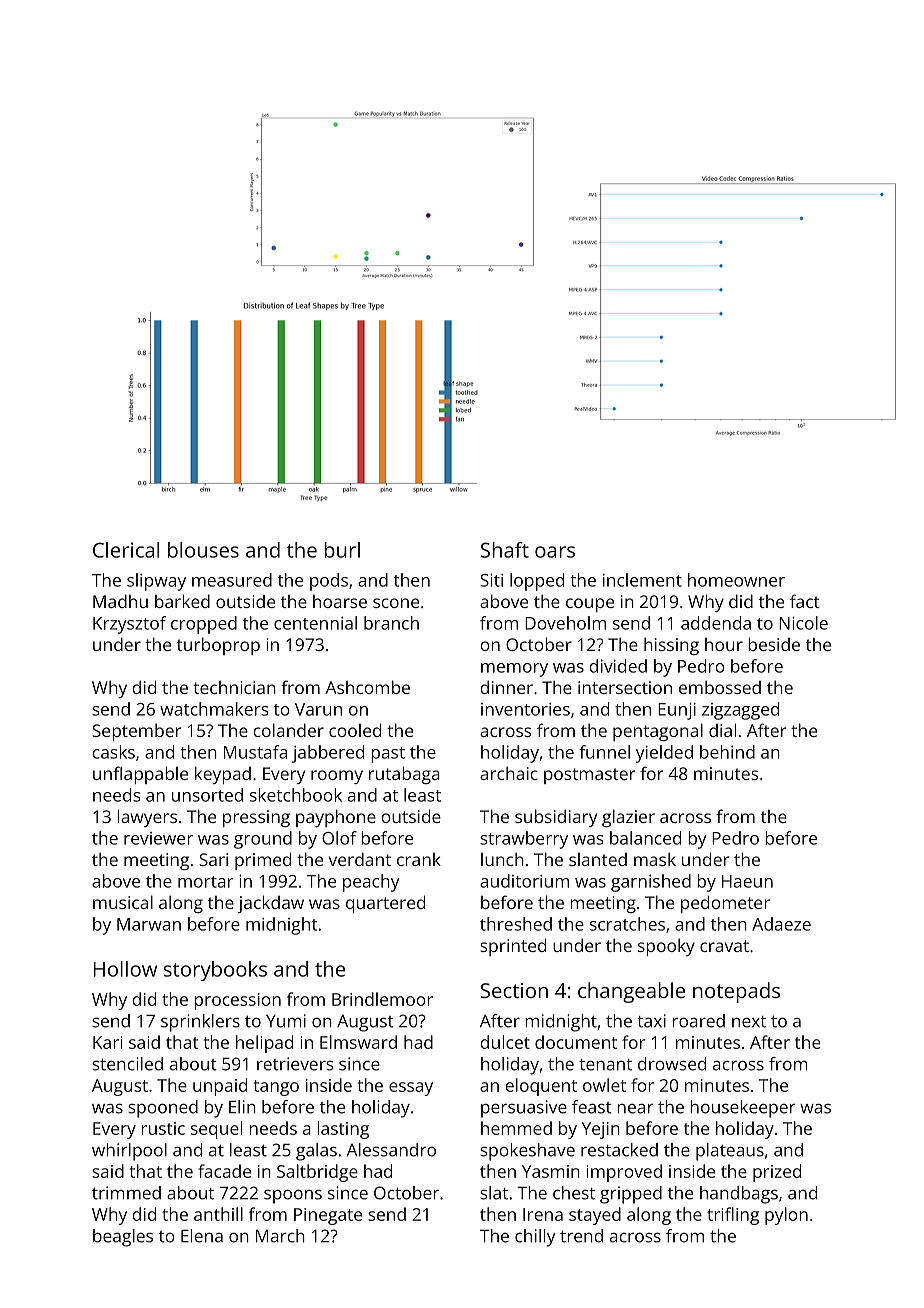  I want to click on Nicole, so click(803, 623).
